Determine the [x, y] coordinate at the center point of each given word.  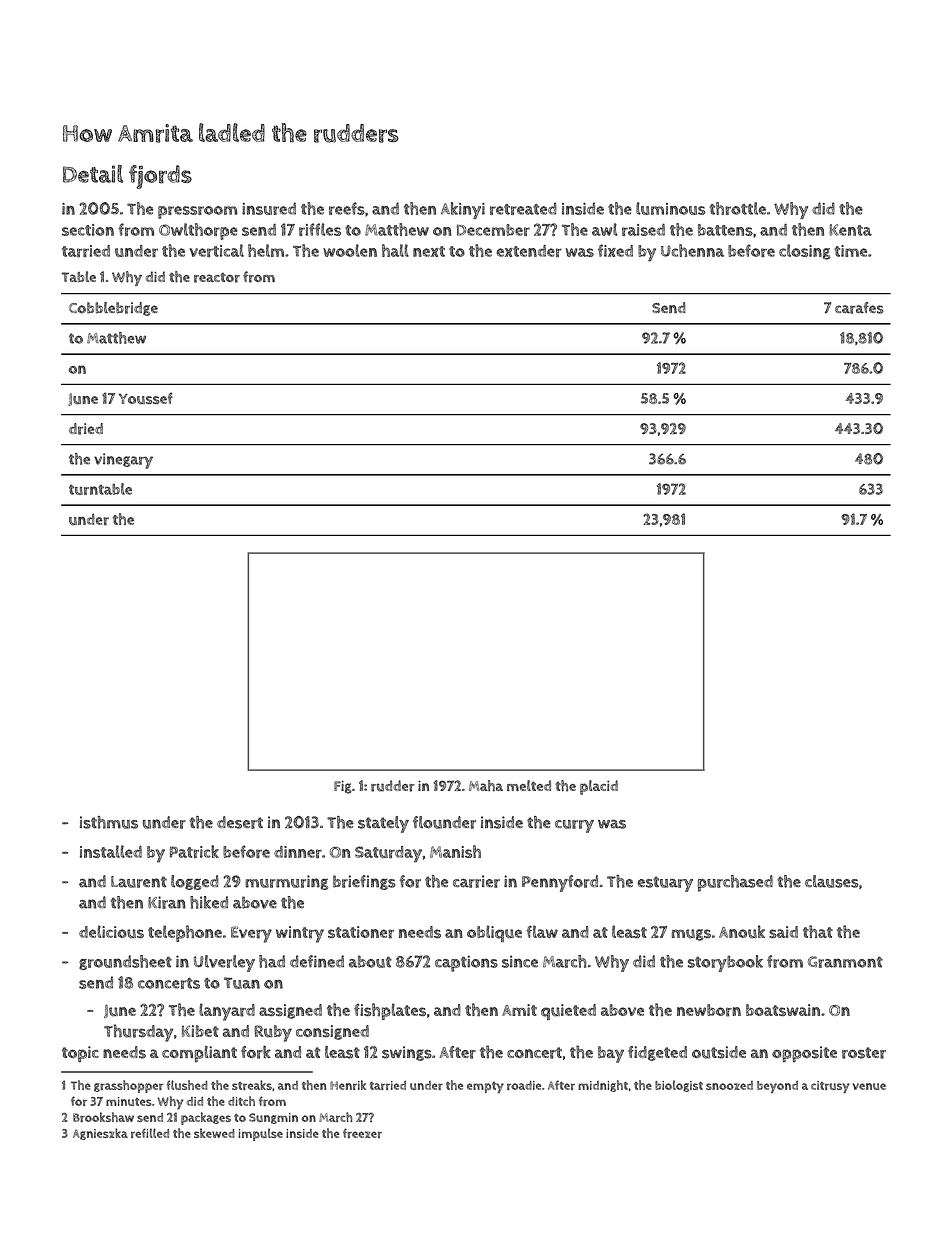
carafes [859, 308]
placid [599, 787]
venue [869, 1086]
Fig [343, 787]
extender [529, 251]
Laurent [139, 882]
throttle [737, 208]
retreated [523, 208]
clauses [832, 881]
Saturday [388, 854]
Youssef [146, 398]
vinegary [123, 461]
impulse [260, 1134]
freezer [362, 1133]
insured [269, 208]
